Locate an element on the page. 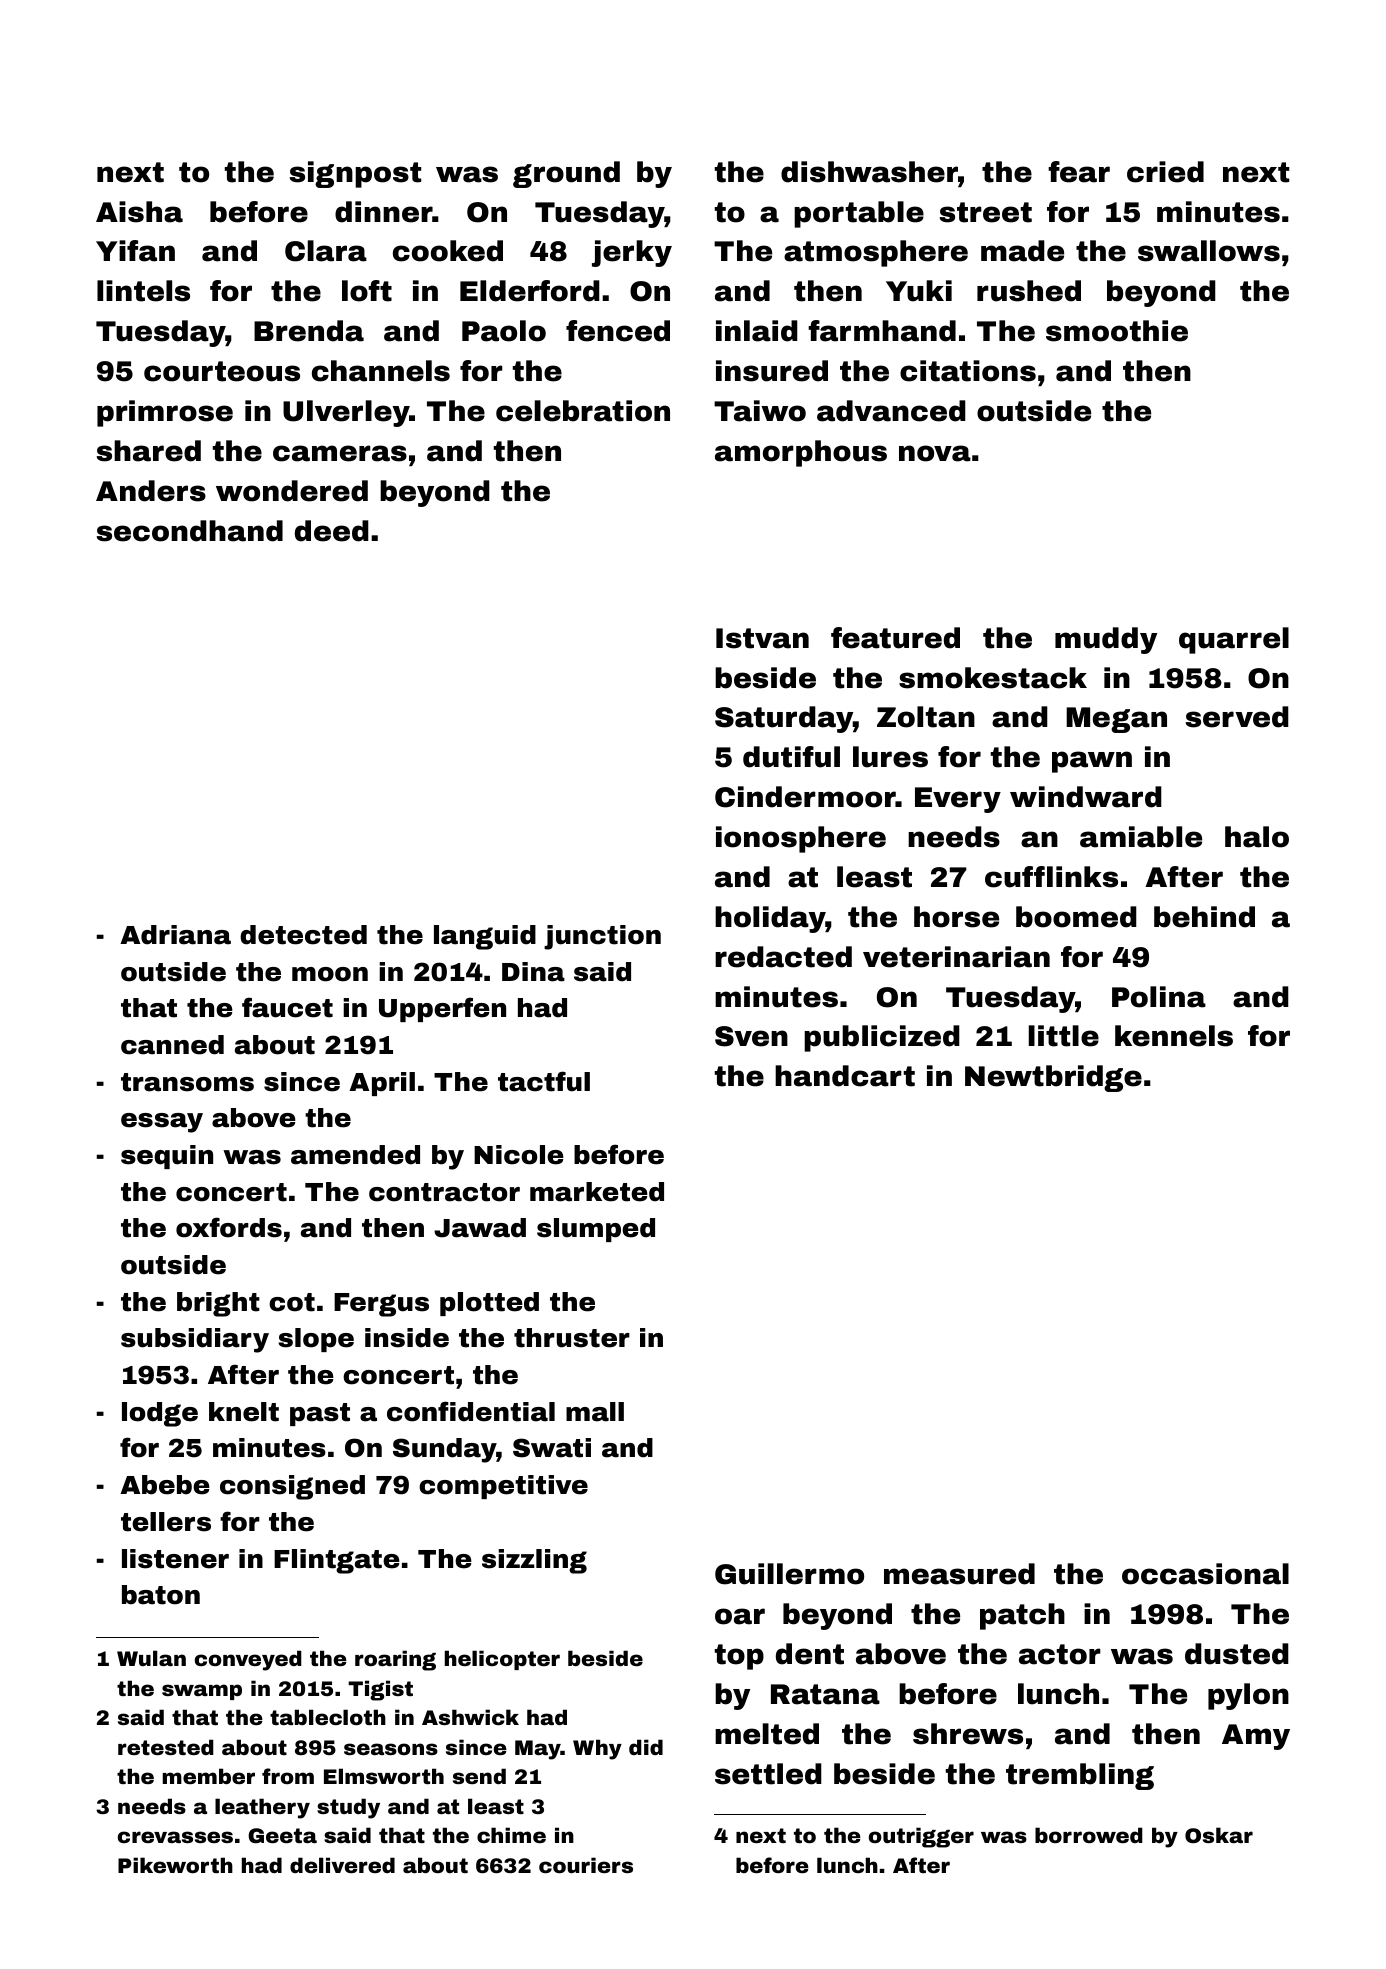  signpost is located at coordinates (355, 174).
